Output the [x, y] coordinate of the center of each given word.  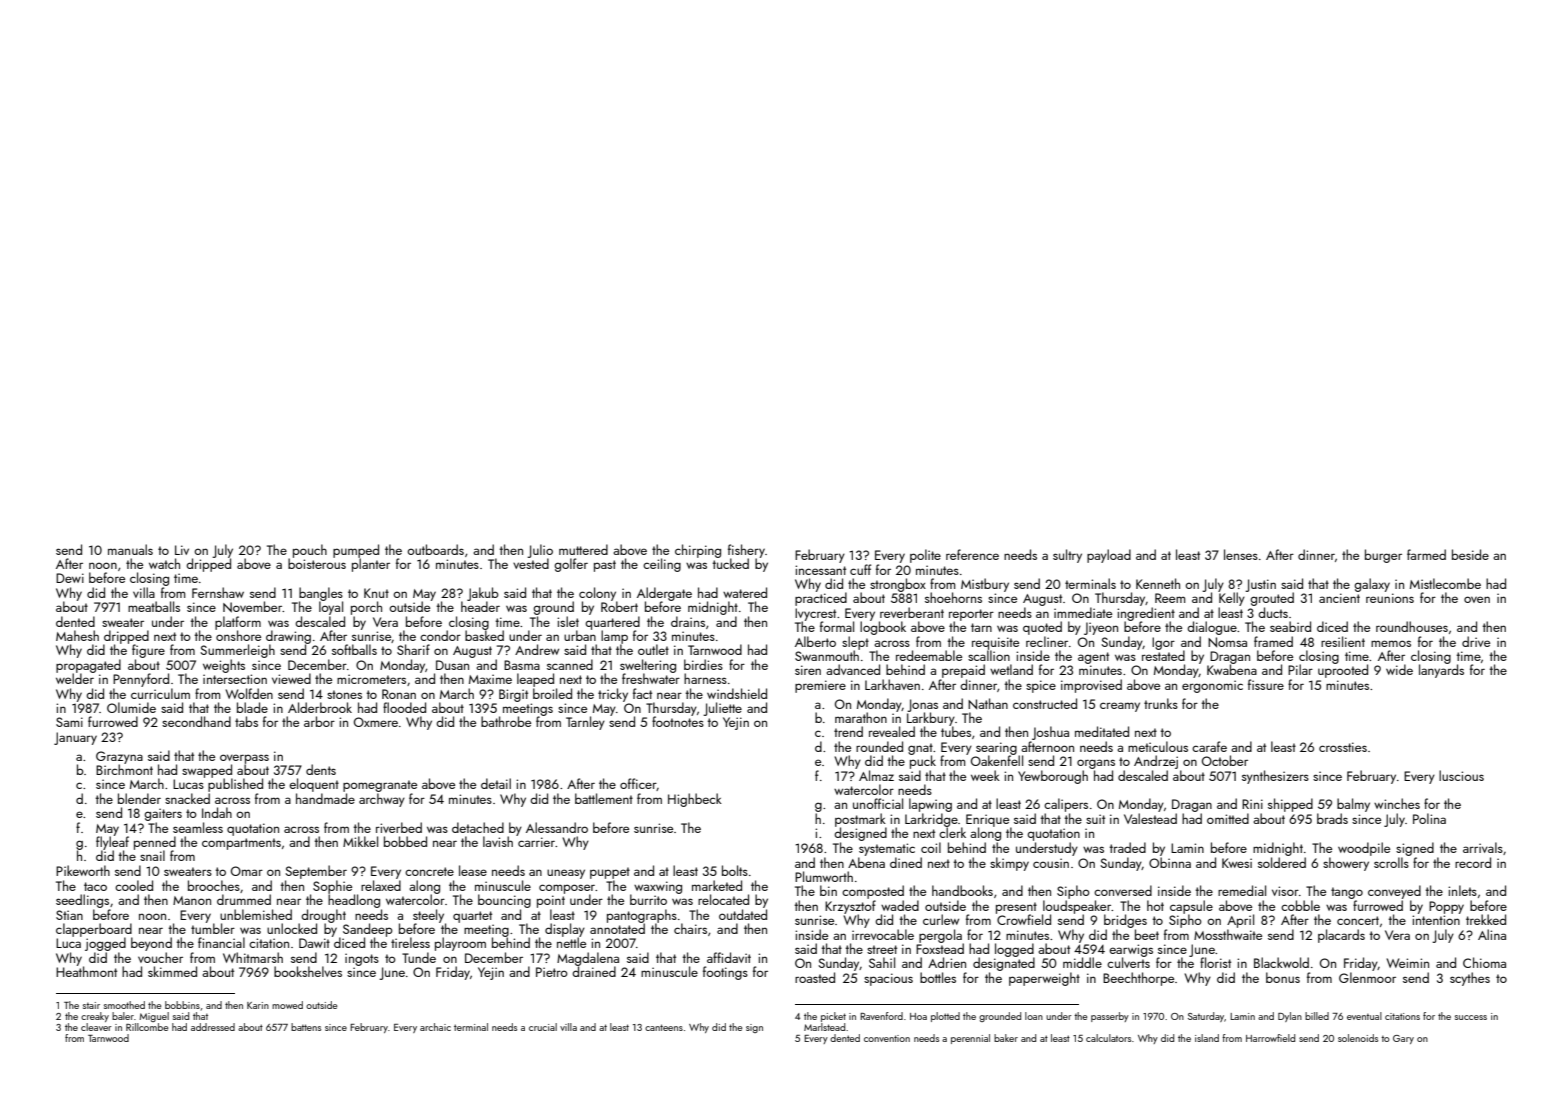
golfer [571, 565]
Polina [1429, 818]
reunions [1390, 598]
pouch [310, 551]
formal [837, 626]
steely [428, 916]
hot [1155, 905]
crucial [543, 1027]
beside [1470, 554]
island [1207, 1038]
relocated [723, 899]
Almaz [876, 775]
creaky [95, 1017]
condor [440, 635]
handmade [325, 798]
